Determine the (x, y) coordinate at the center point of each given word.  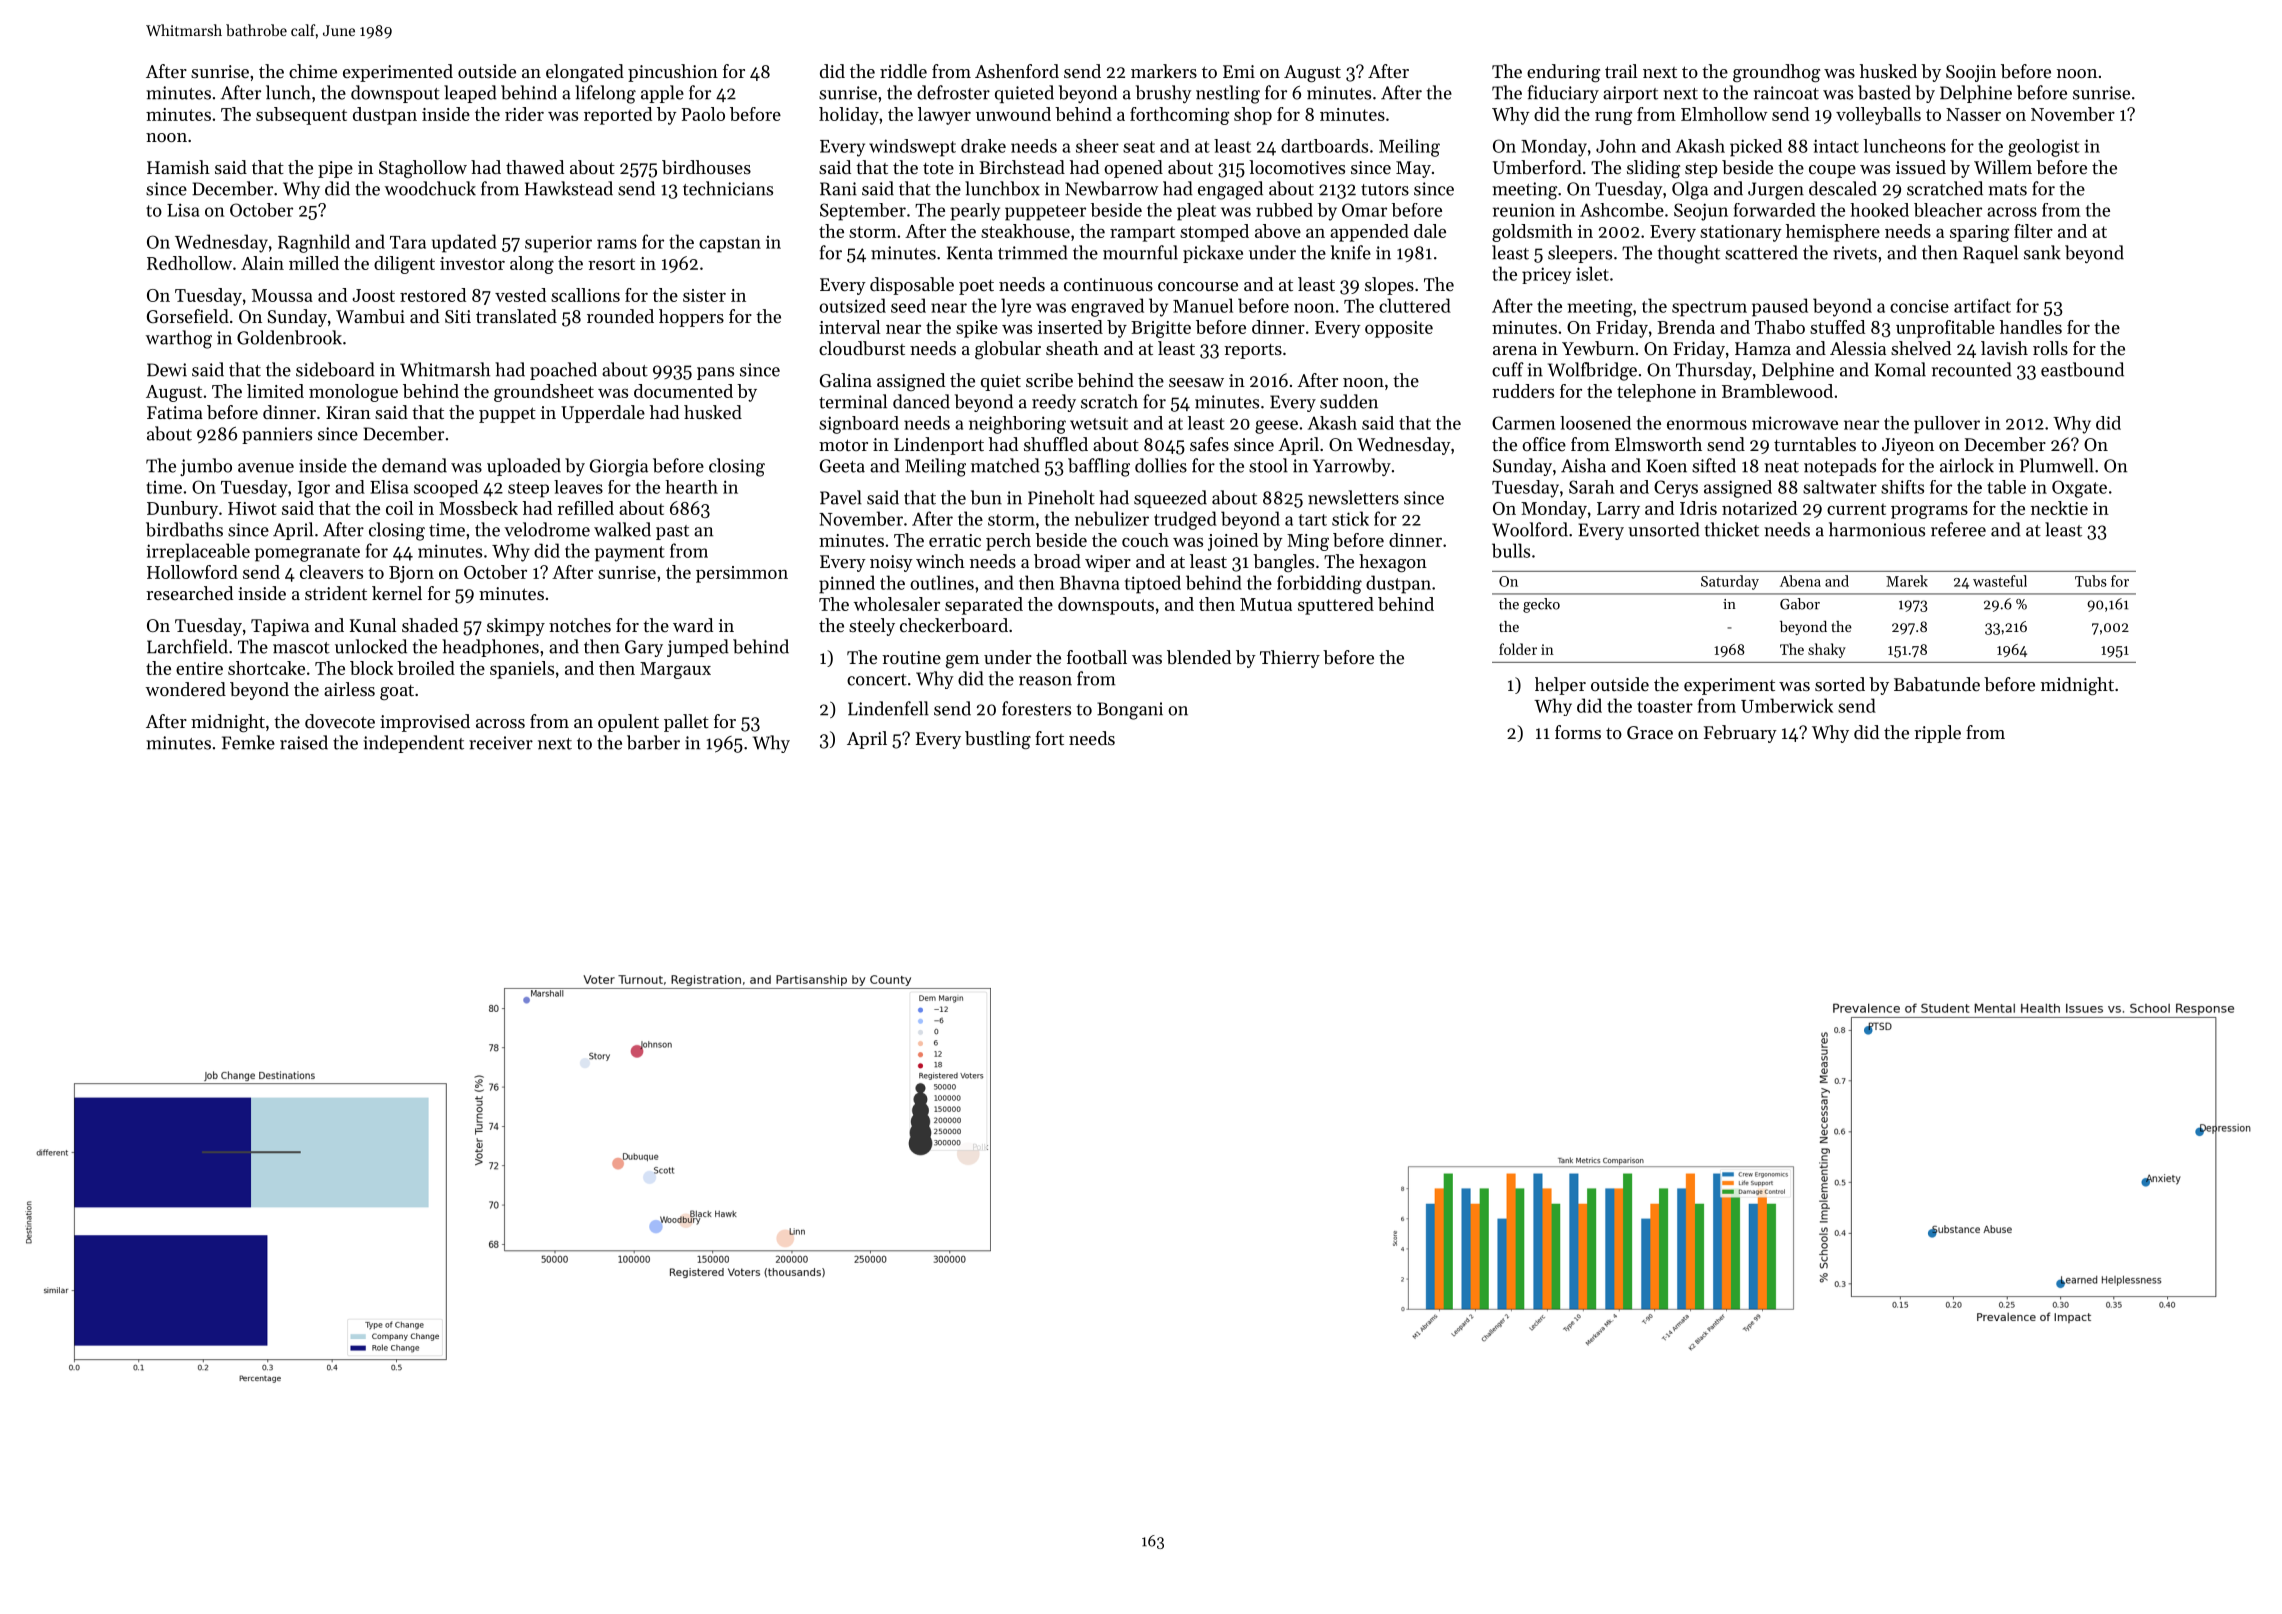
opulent (628, 723)
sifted (1714, 465)
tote (938, 168)
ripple (1937, 734)
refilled (585, 508)
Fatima (175, 412)
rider (524, 114)
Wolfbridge (1592, 371)
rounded (620, 316)
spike (977, 329)
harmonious (1877, 529)
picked (1756, 148)
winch (940, 561)
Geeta (842, 466)
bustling (998, 740)
